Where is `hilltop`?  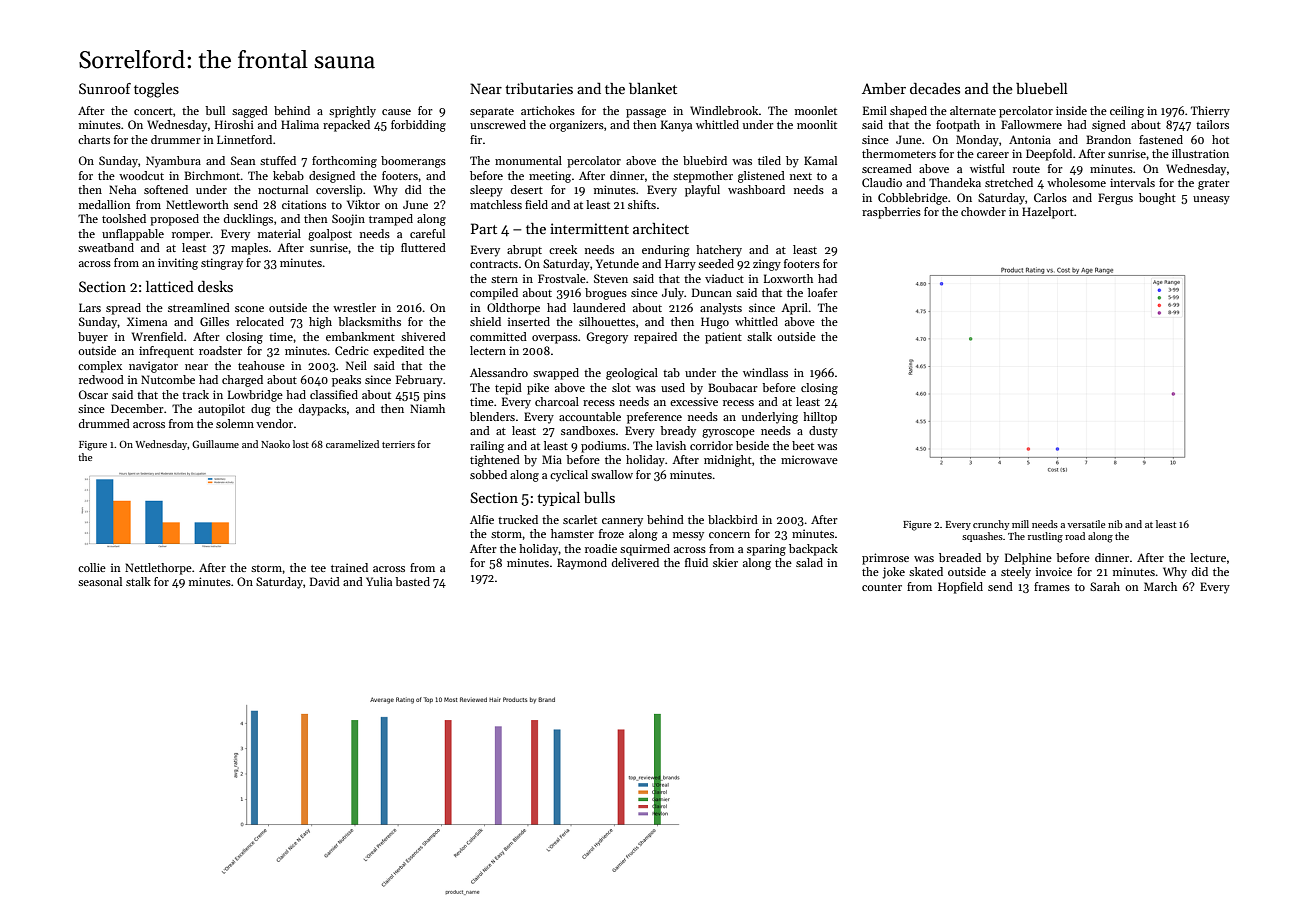
hilltop is located at coordinates (820, 418).
